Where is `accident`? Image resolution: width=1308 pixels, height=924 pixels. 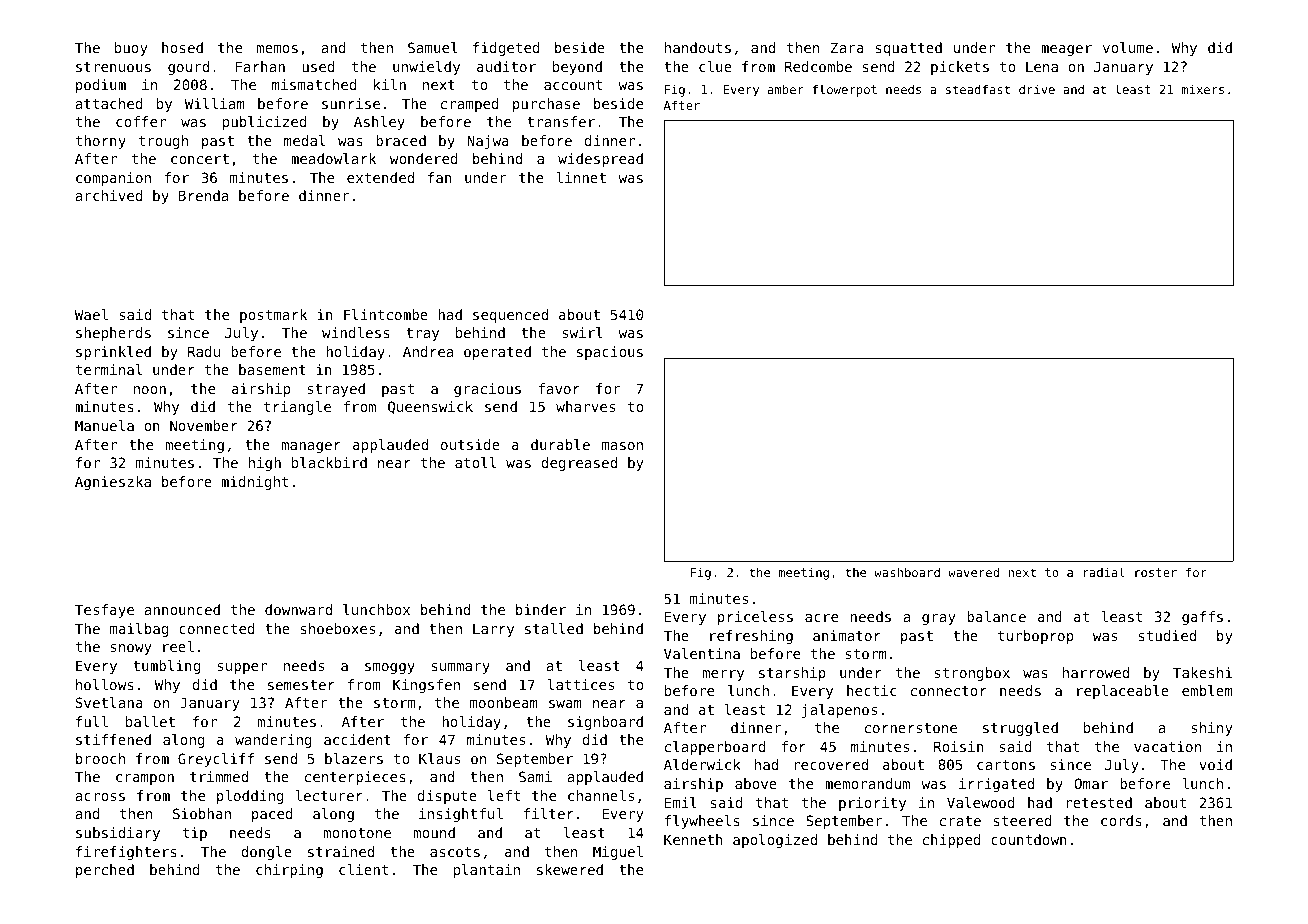 accident is located at coordinates (357, 739).
